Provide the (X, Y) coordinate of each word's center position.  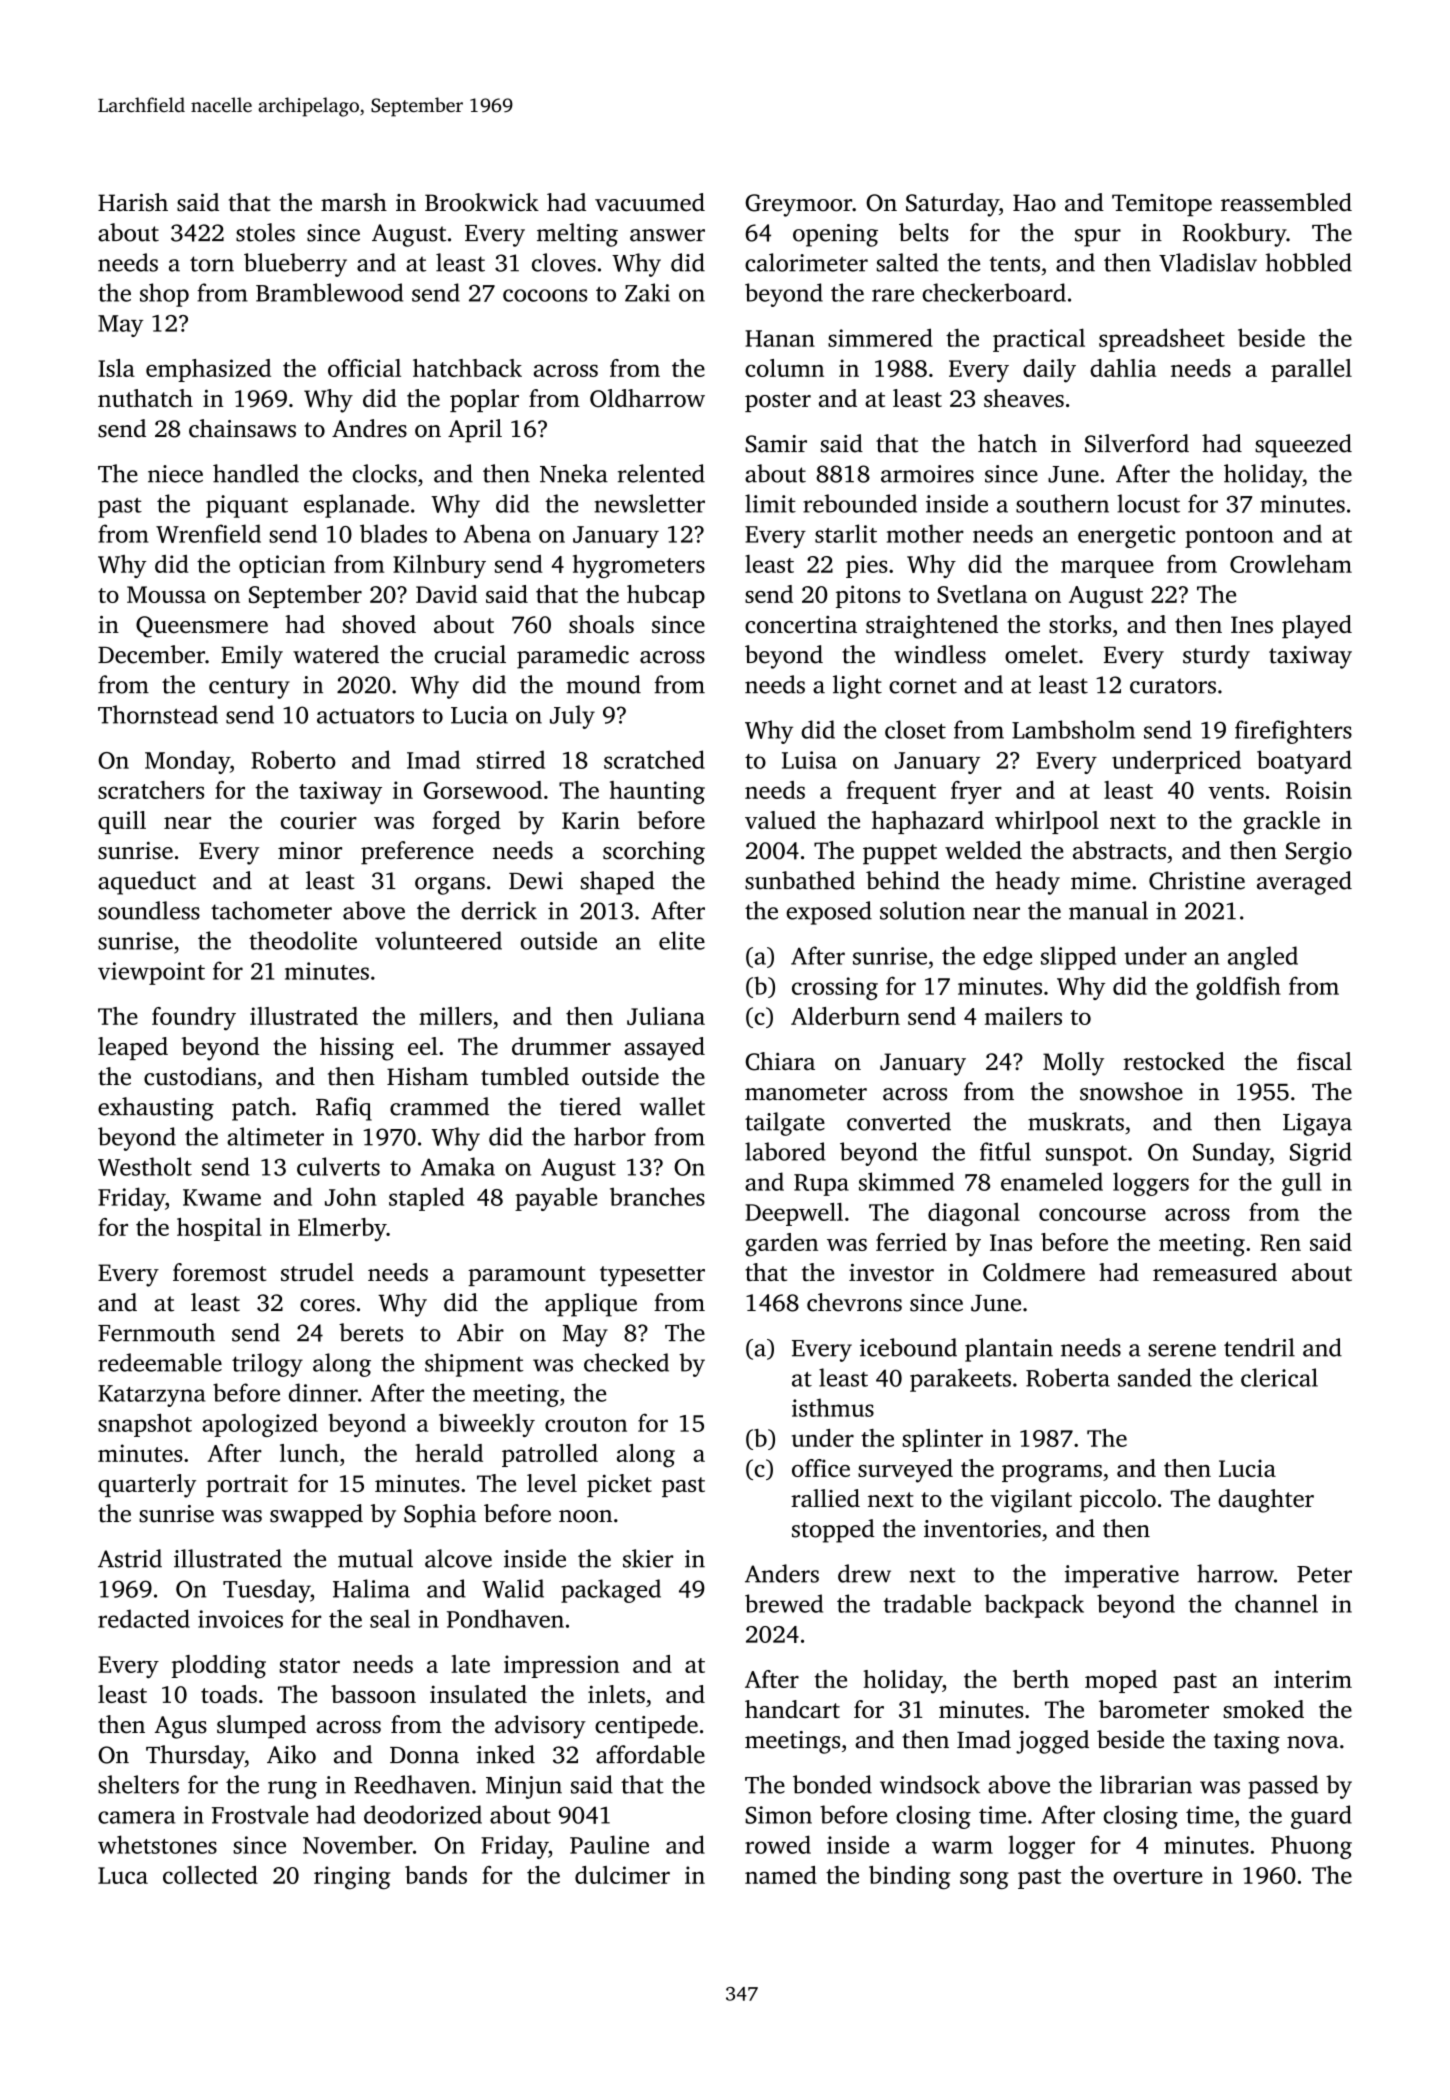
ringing (352, 1878)
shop (164, 295)
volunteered (438, 940)
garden (781, 1245)
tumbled (525, 1076)
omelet (1041, 654)
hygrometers (639, 566)
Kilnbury (439, 566)
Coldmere (1034, 1272)
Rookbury (1234, 235)
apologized (260, 1425)
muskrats (1076, 1121)
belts (924, 232)
